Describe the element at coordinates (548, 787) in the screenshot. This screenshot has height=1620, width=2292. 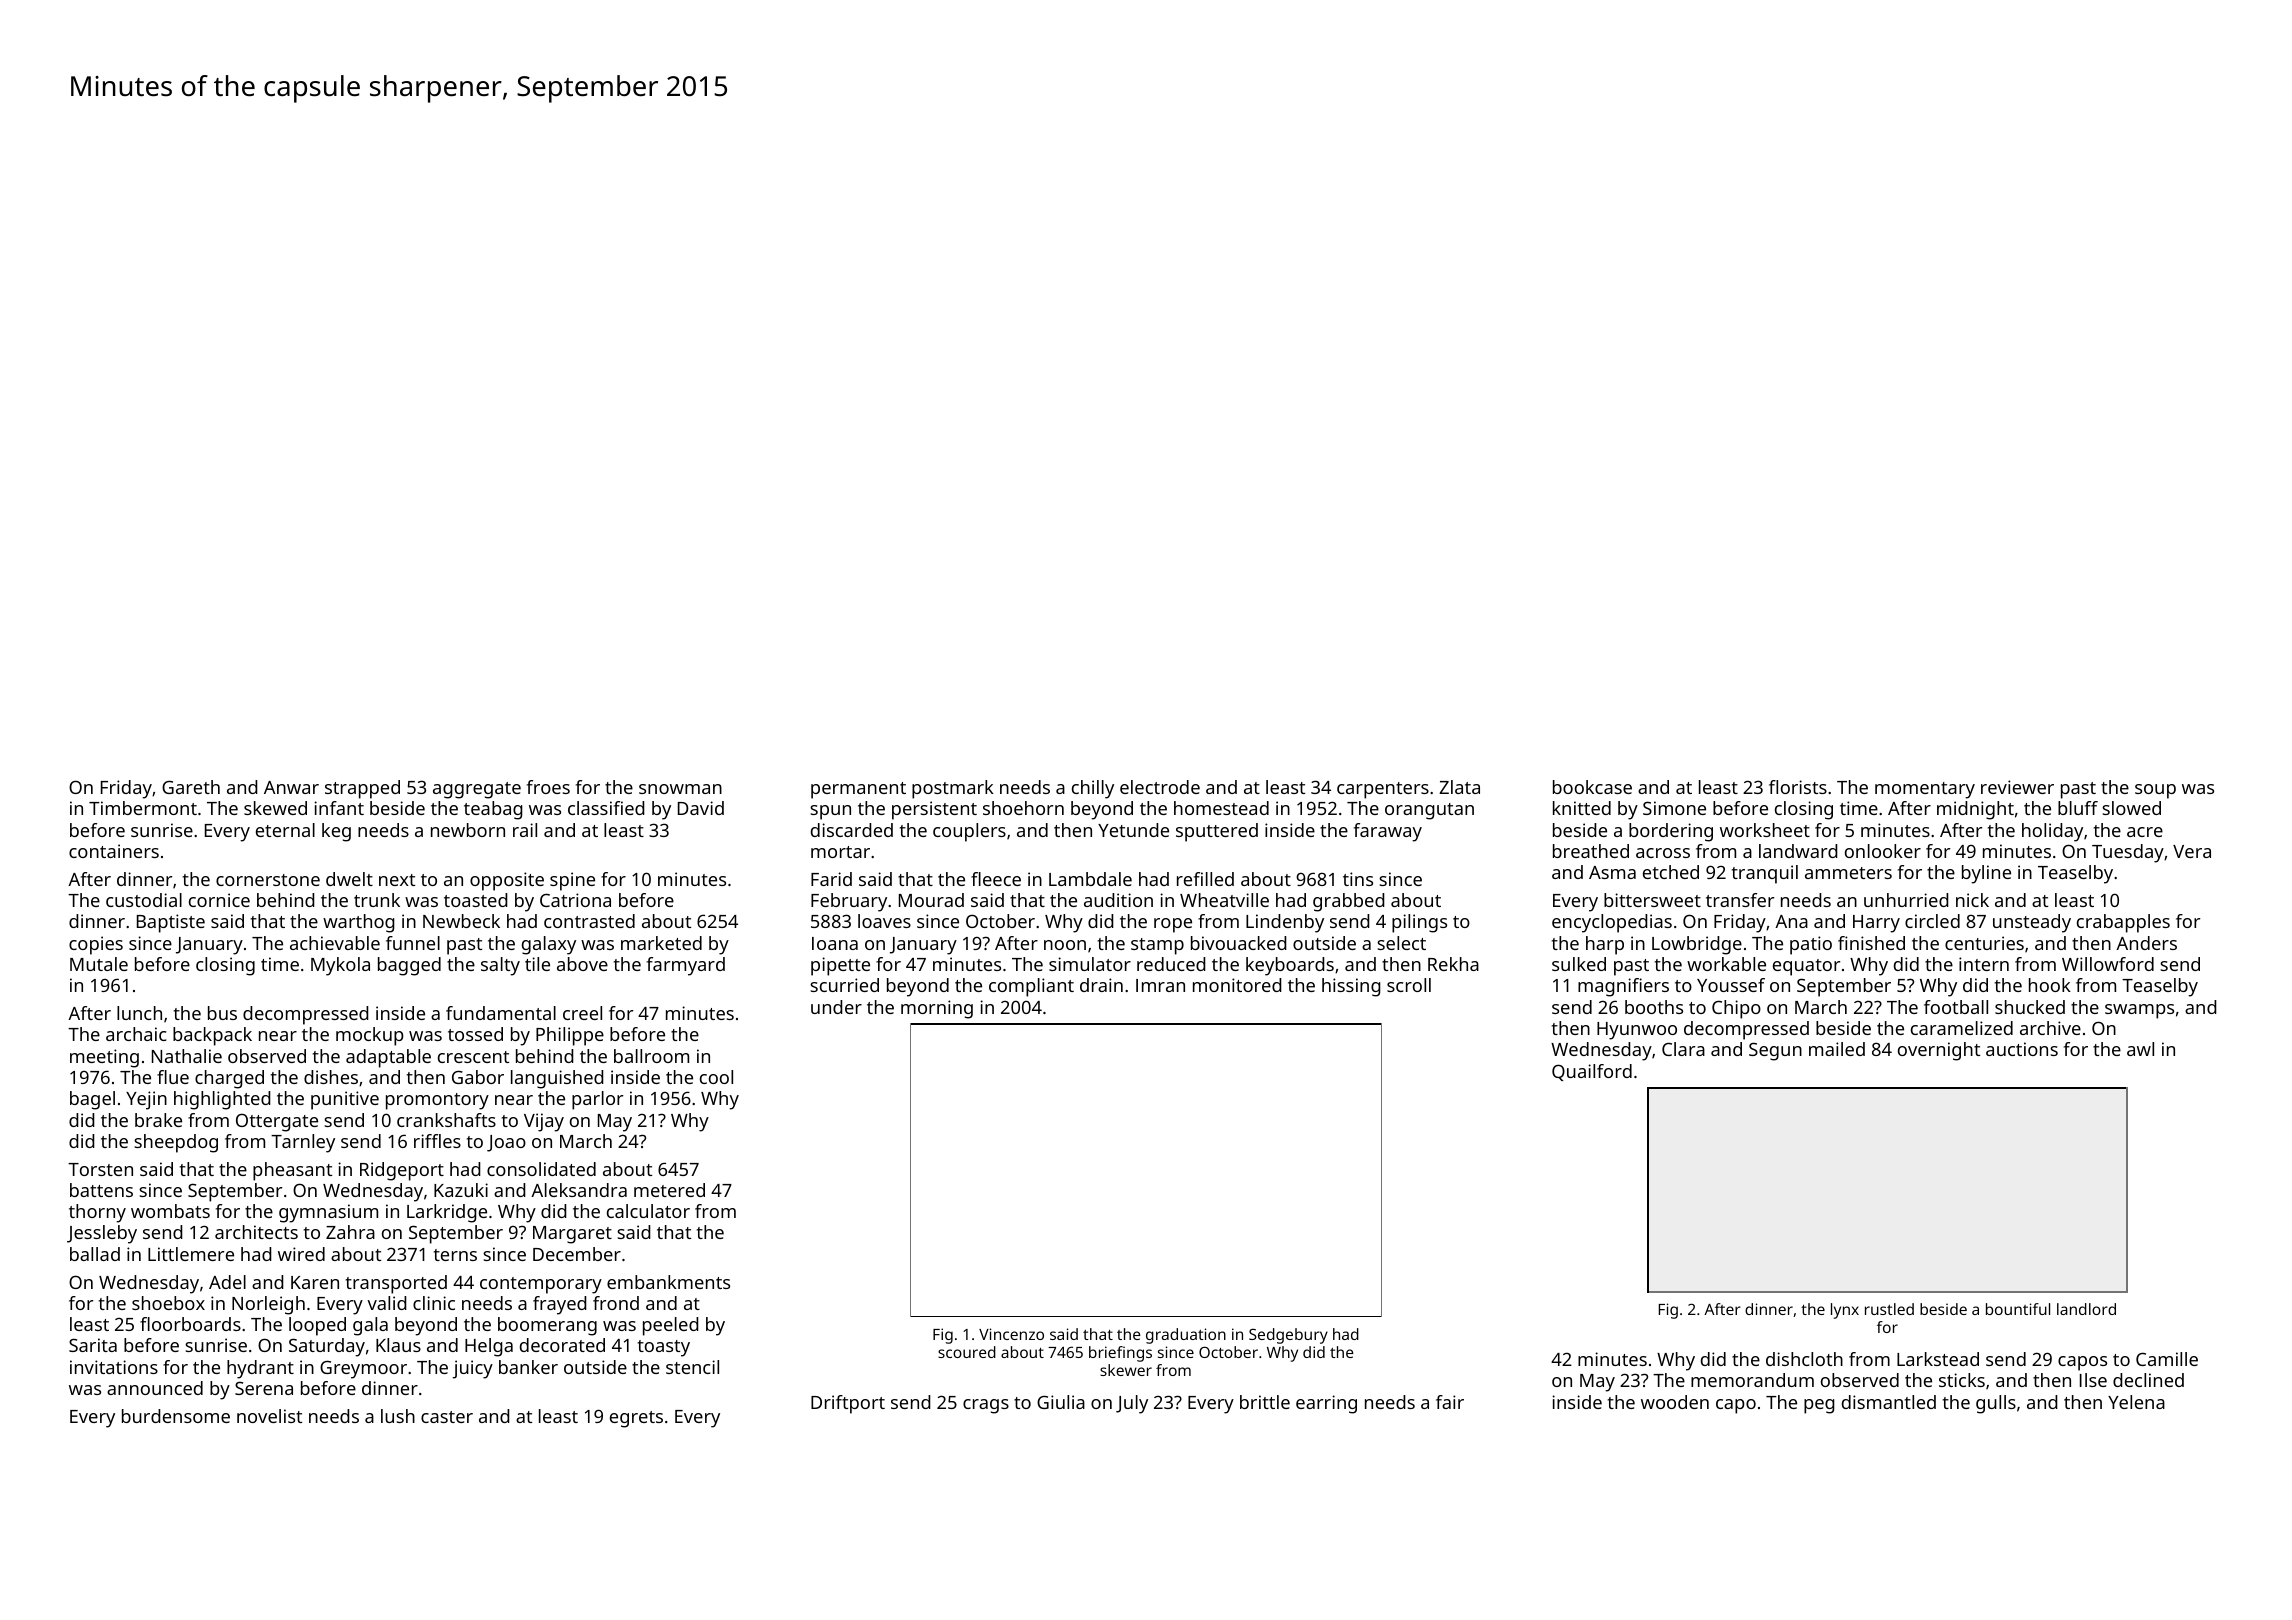
I see `froes` at that location.
